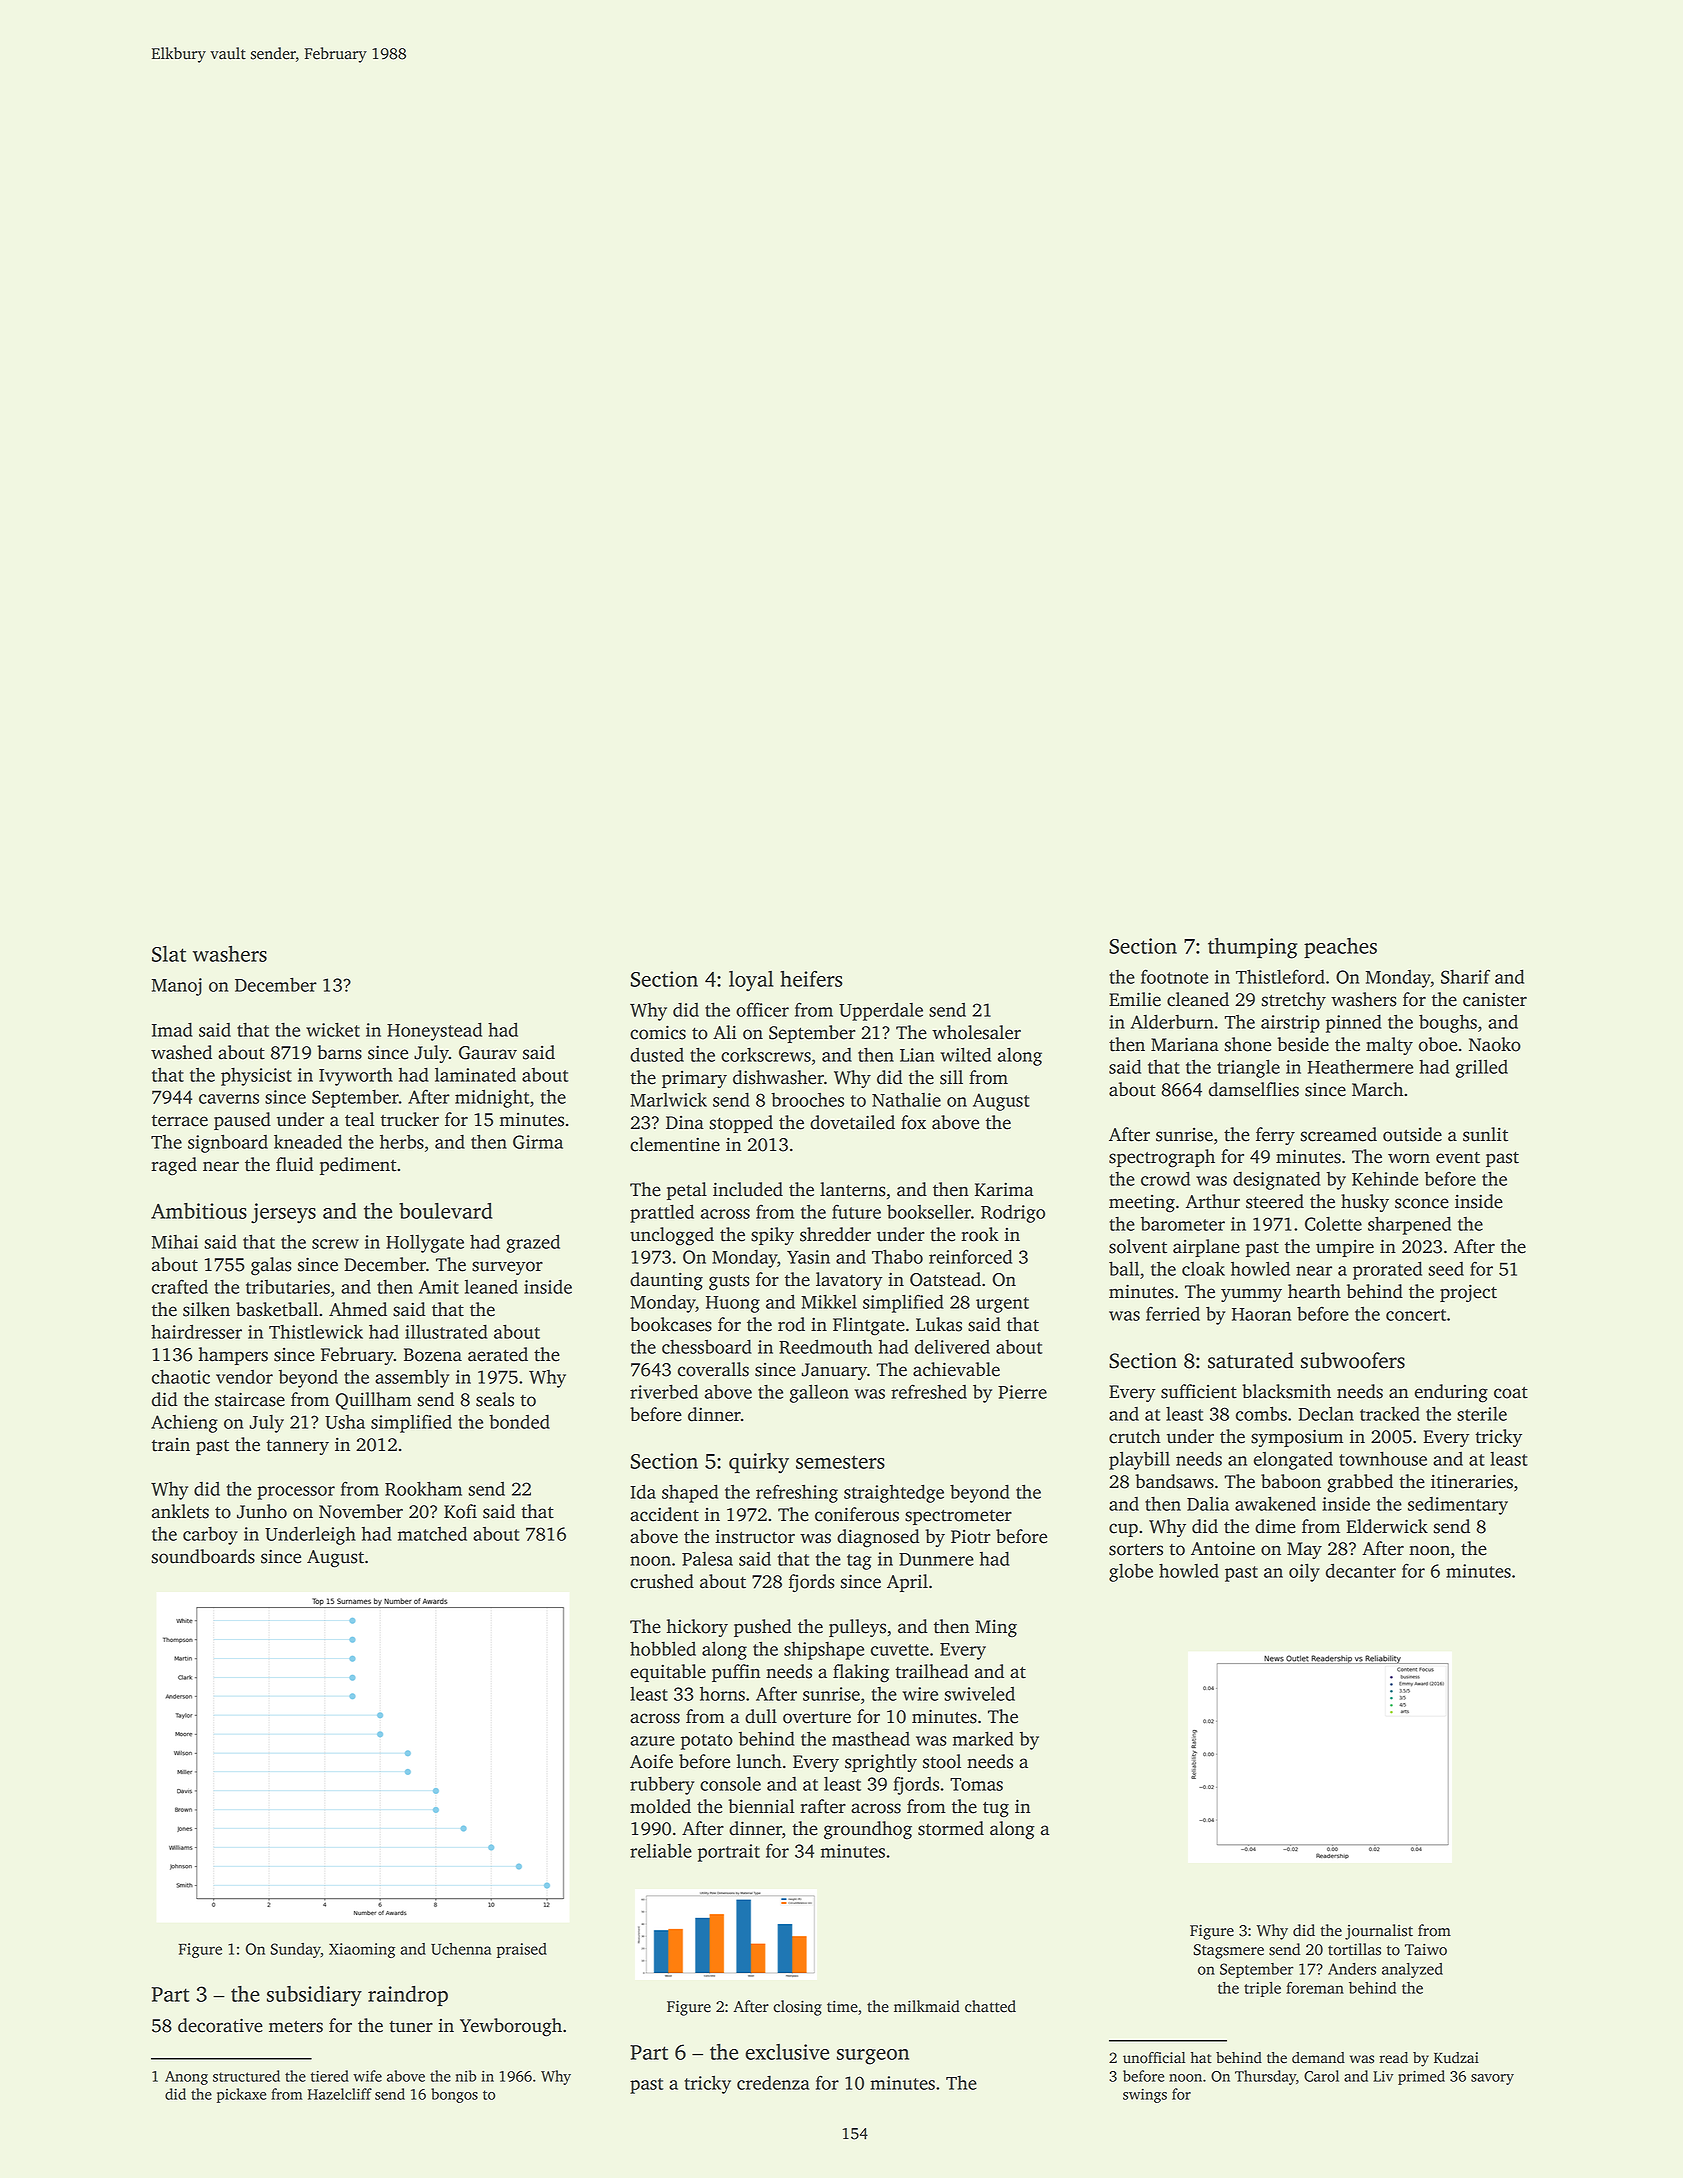 The image size is (1683, 2178). Describe the element at coordinates (663, 1648) in the image. I see `hobbled` at that location.
